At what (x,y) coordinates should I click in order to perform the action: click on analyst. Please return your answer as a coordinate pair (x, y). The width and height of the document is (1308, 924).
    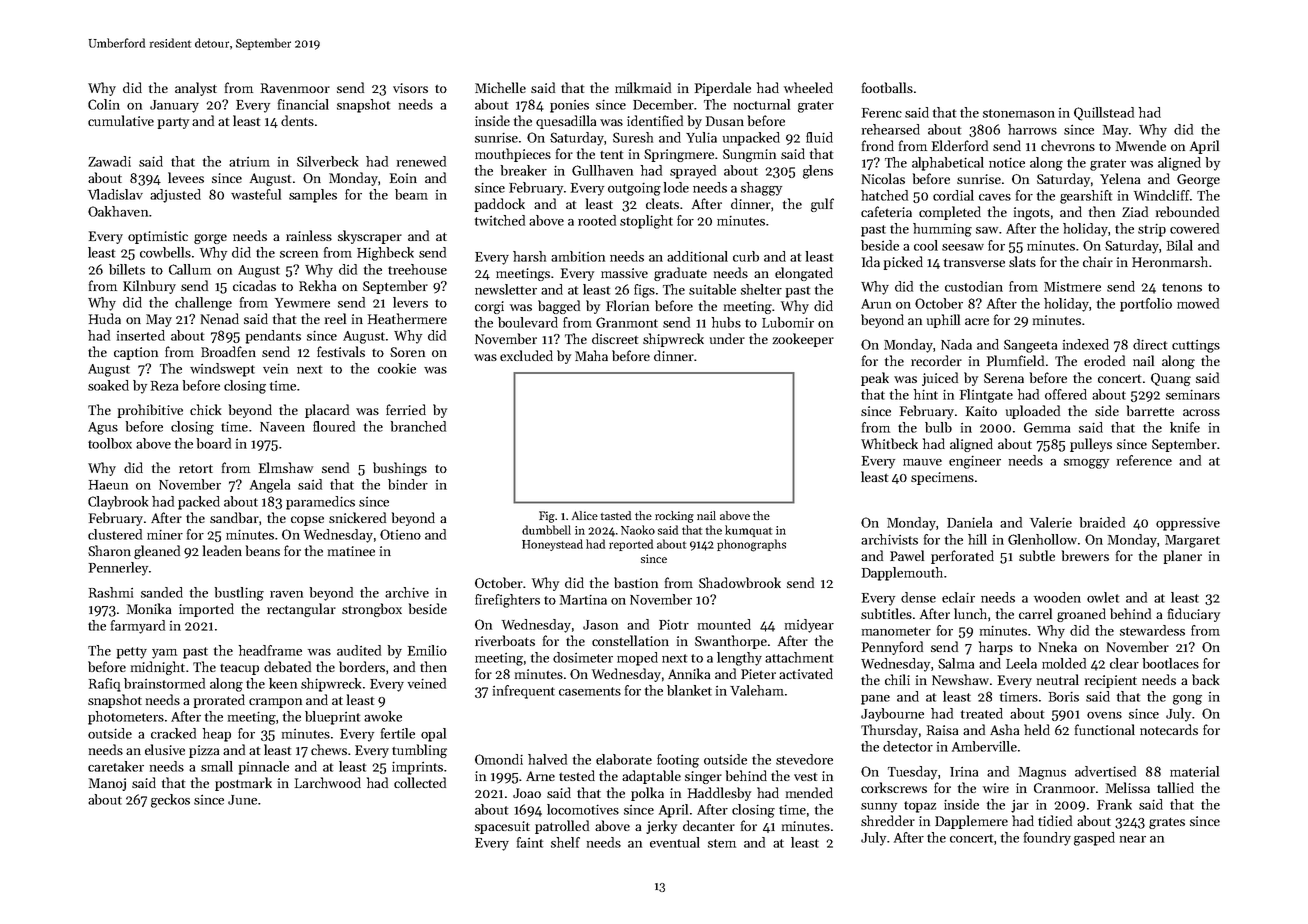
    Looking at the image, I should click on (196, 89).
